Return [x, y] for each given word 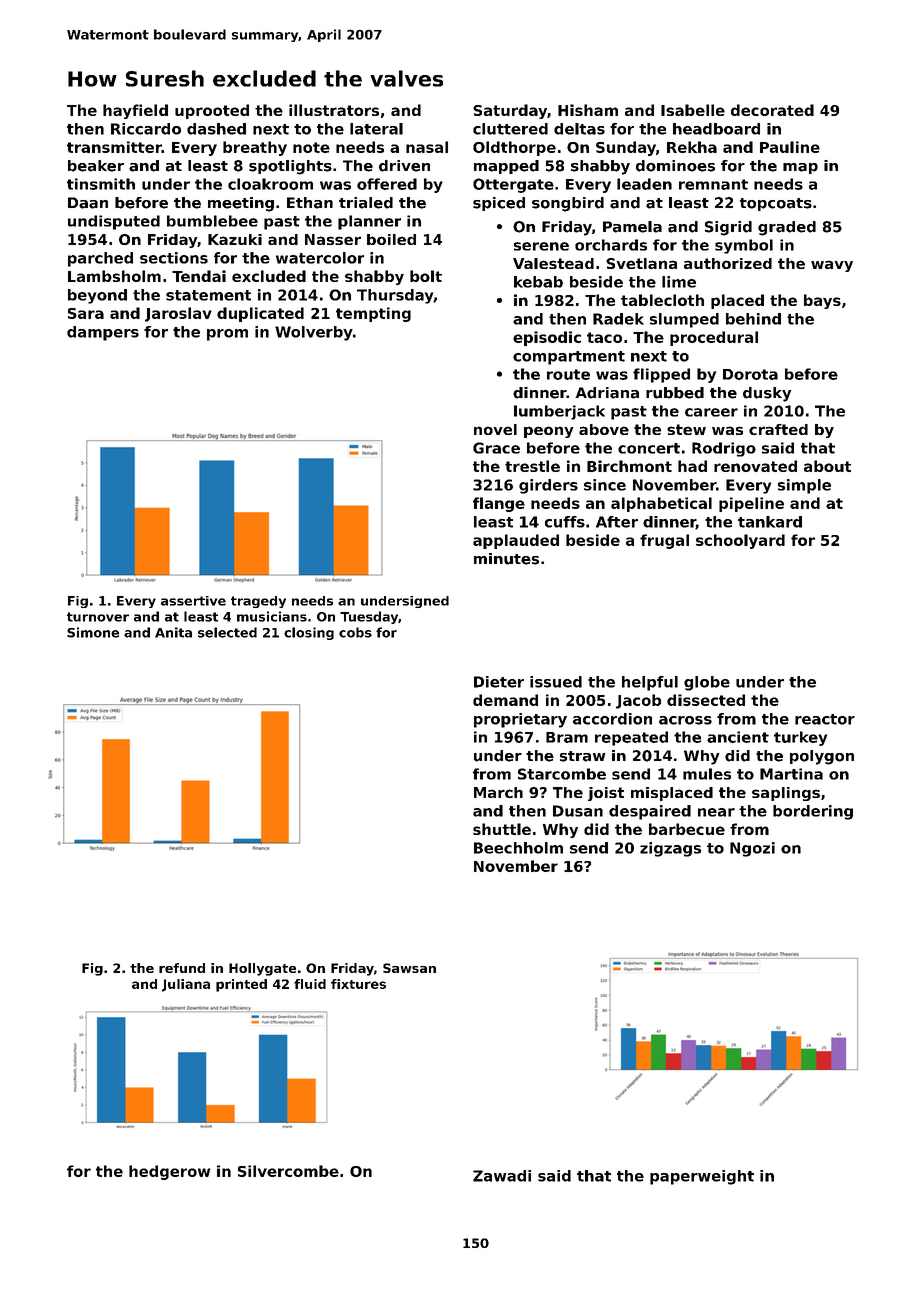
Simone [93, 632]
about [827, 466]
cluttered [510, 129]
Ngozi [752, 849]
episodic [547, 338]
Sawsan [409, 968]
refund [182, 968]
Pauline [790, 147]
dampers [103, 333]
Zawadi [502, 1176]
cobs [355, 632]
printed [241, 985]
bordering [813, 812]
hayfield [135, 111]
